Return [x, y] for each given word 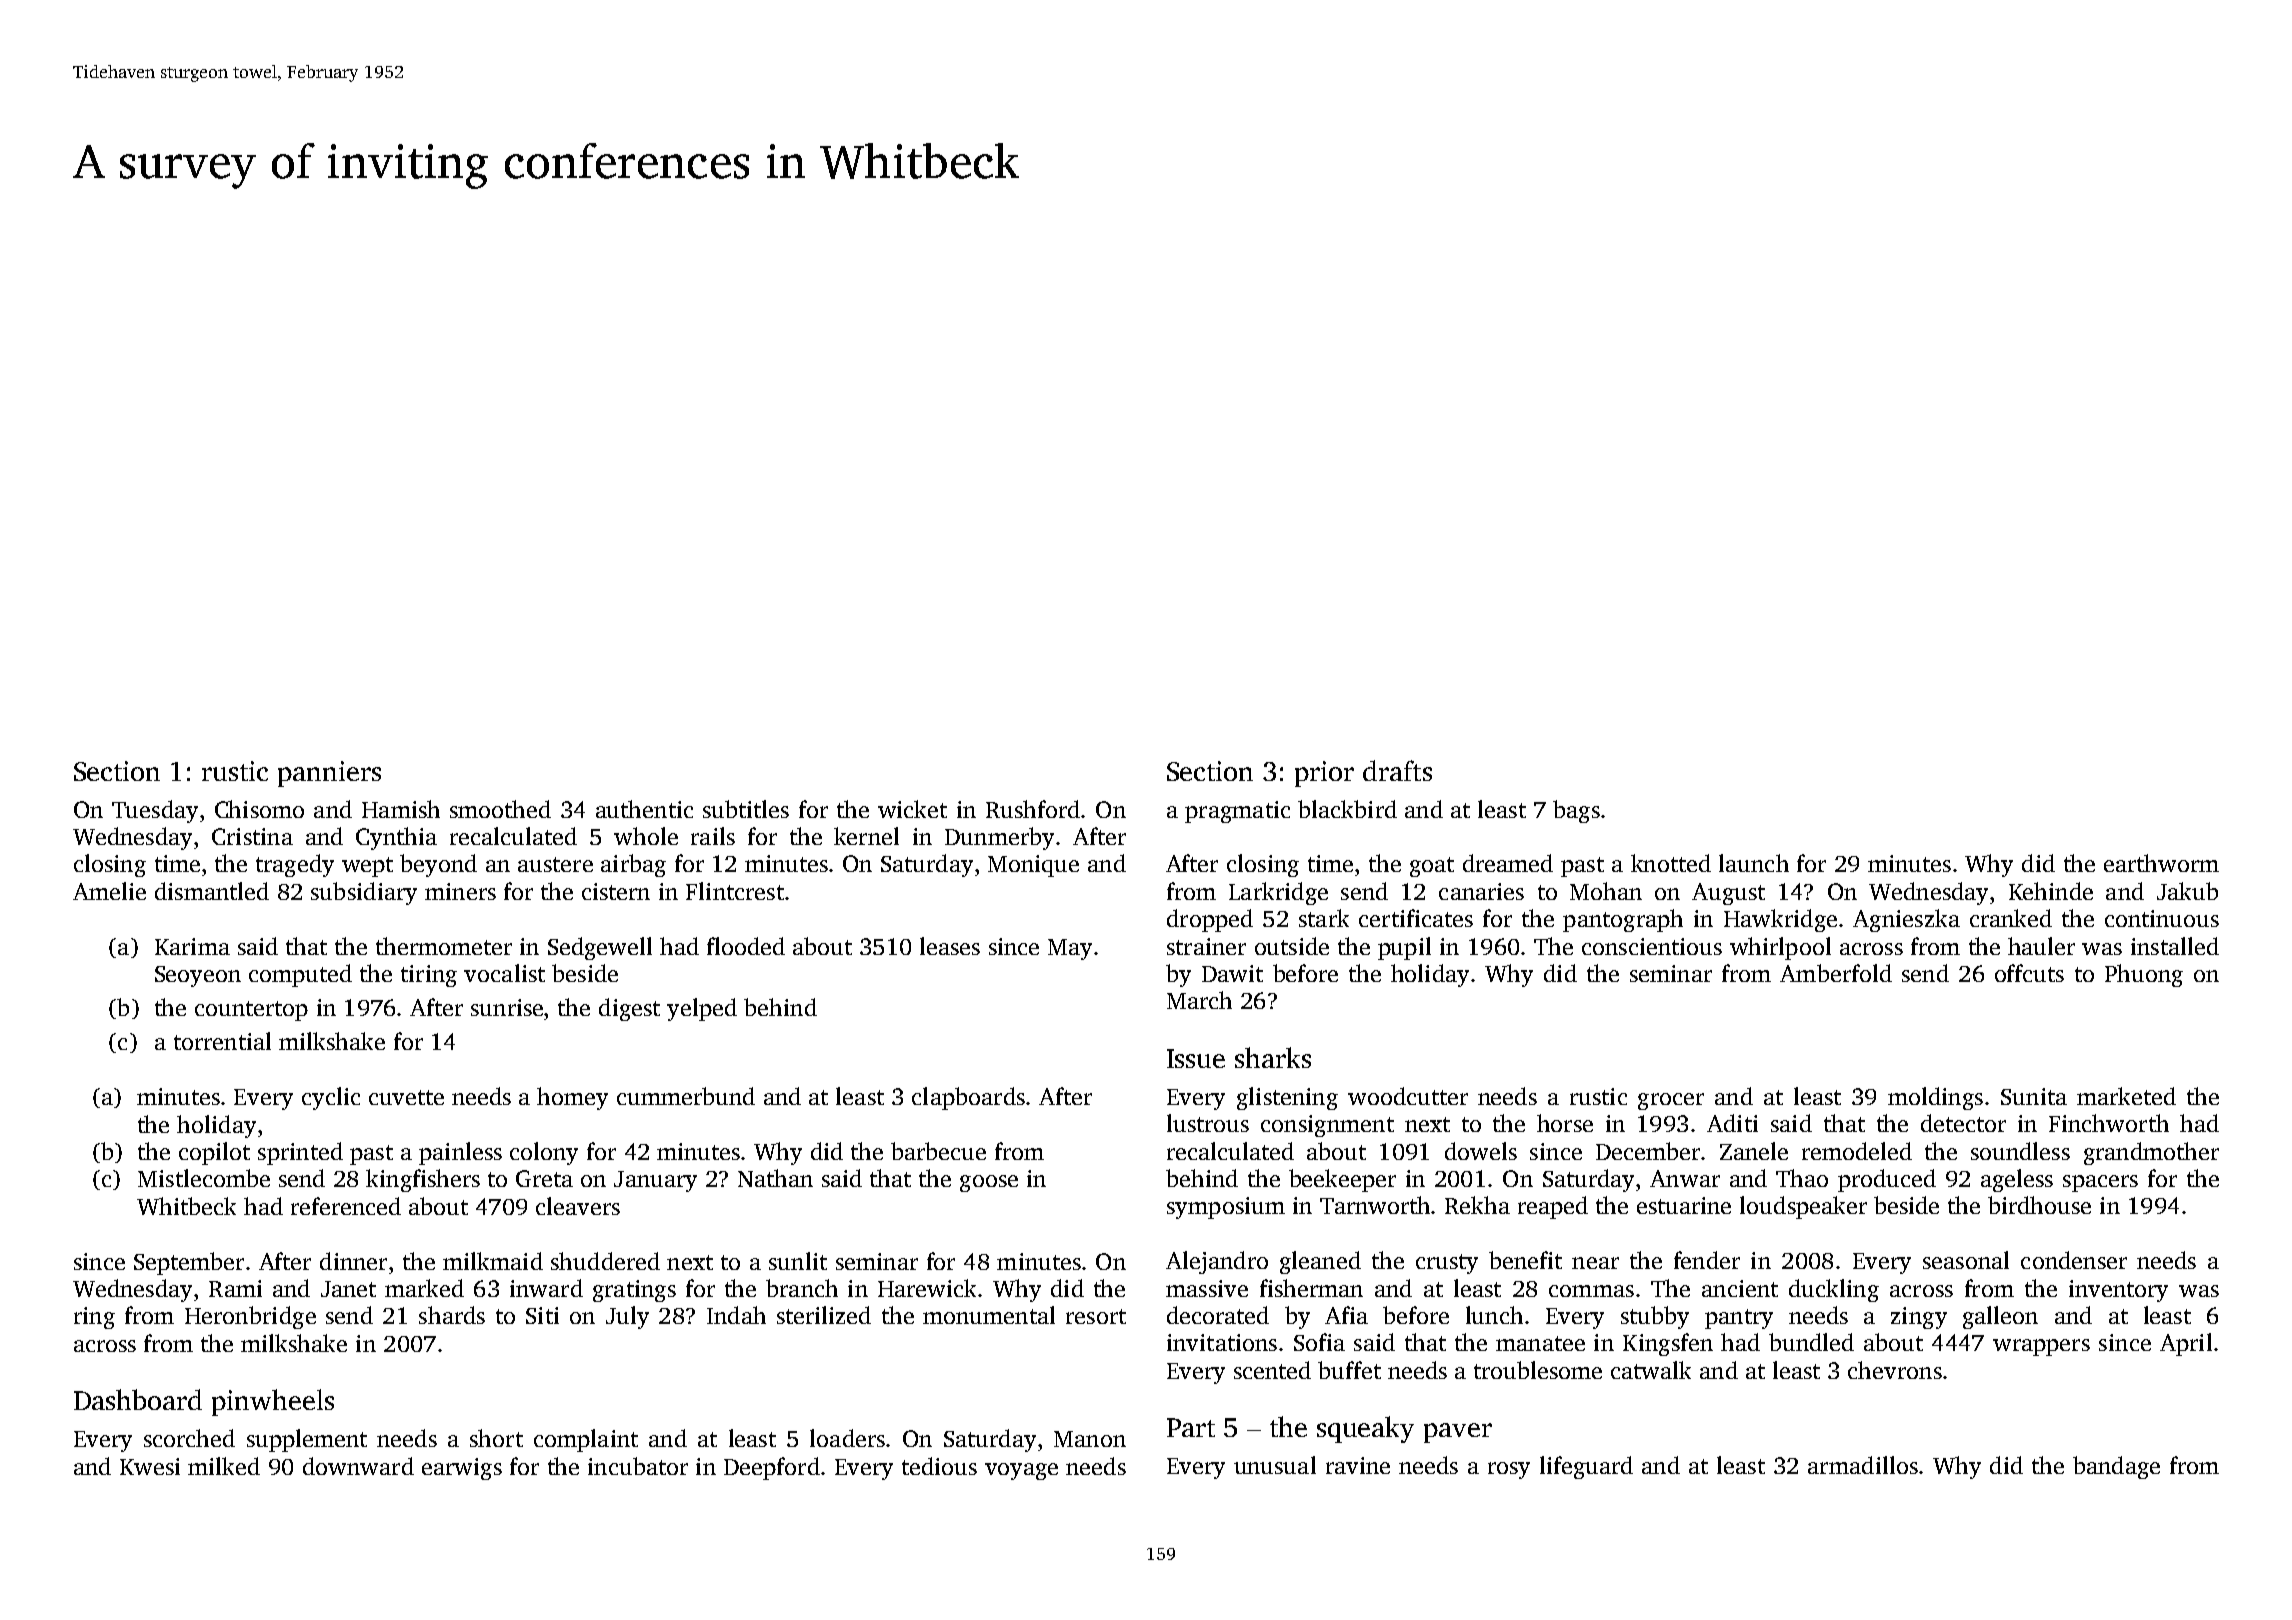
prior [1324, 774]
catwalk [1651, 1370]
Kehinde [2051, 891]
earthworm [2161, 863]
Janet [348, 1289]
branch [802, 1288]
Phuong [2144, 975]
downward [358, 1466]
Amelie [109, 891]
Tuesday [155, 811]
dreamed [1508, 863]
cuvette [406, 1097]
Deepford [772, 1468]
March [1199, 1000]
